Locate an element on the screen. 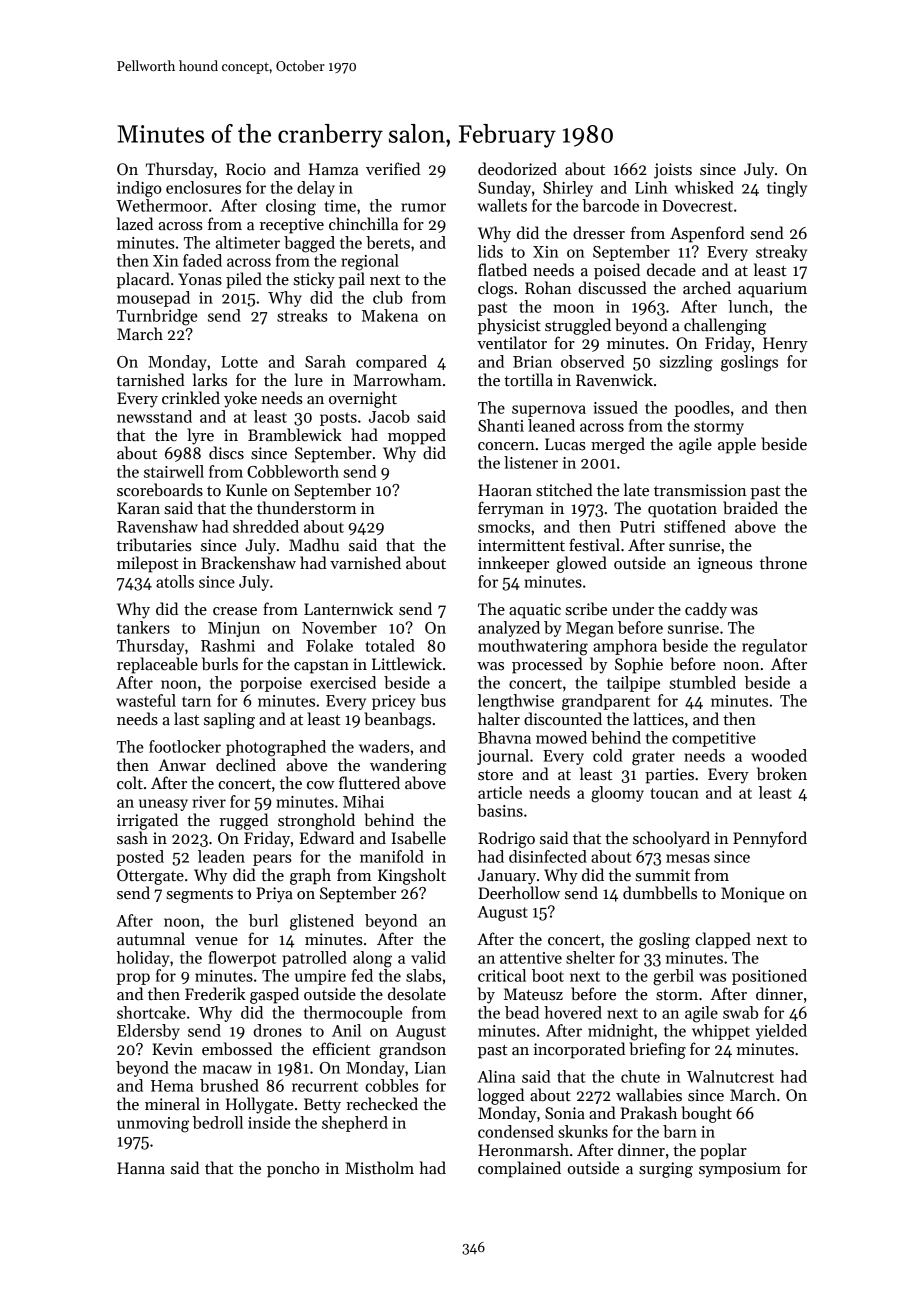 Image resolution: width=924 pixels, height=1314 pixels. deodorized is located at coordinates (517, 168).
